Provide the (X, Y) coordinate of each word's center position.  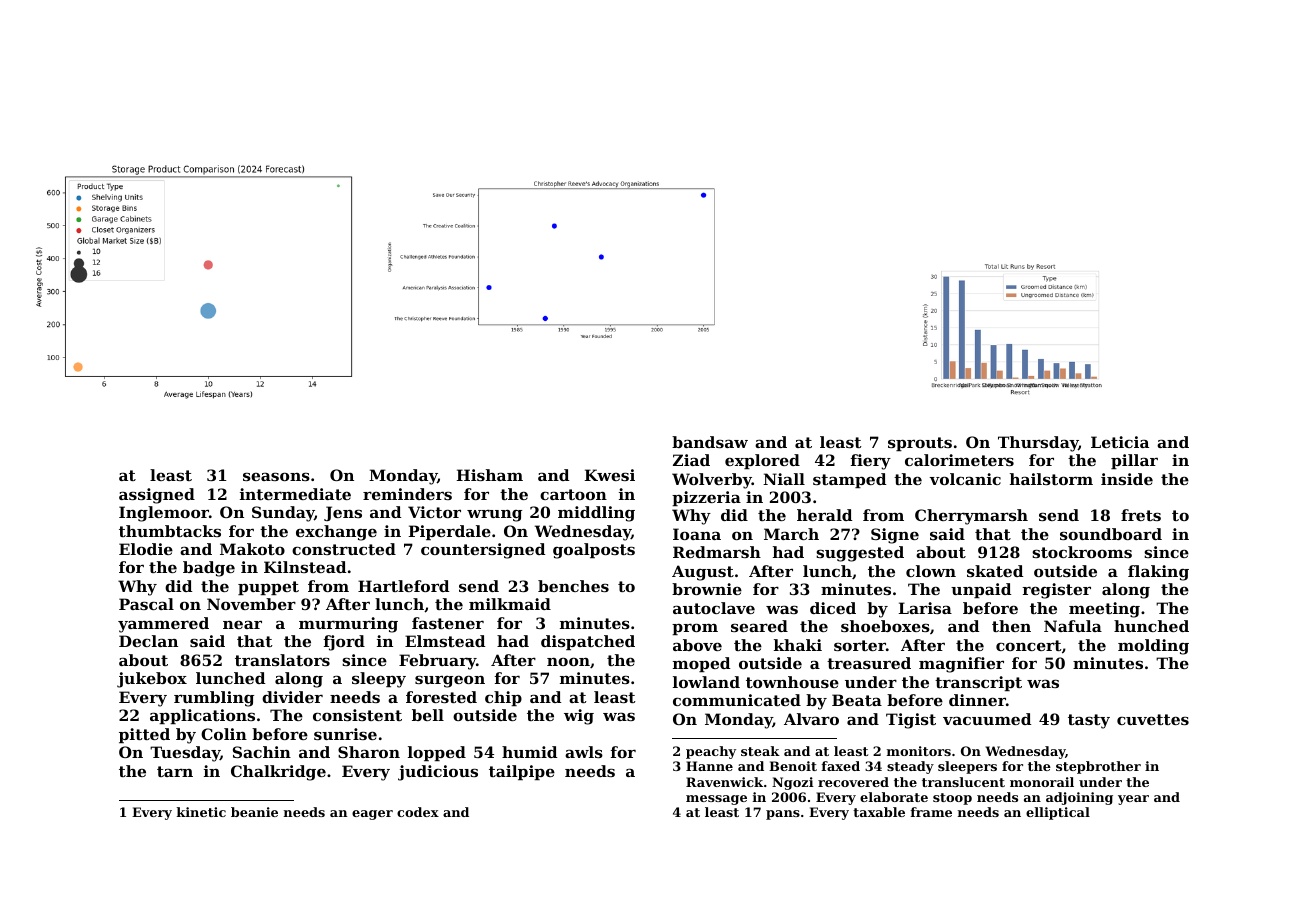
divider (292, 697)
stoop (952, 799)
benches (573, 586)
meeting (1104, 610)
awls (584, 752)
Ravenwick (724, 782)
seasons (276, 476)
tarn (175, 771)
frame (931, 812)
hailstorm (1051, 479)
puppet (268, 588)
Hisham (490, 475)
